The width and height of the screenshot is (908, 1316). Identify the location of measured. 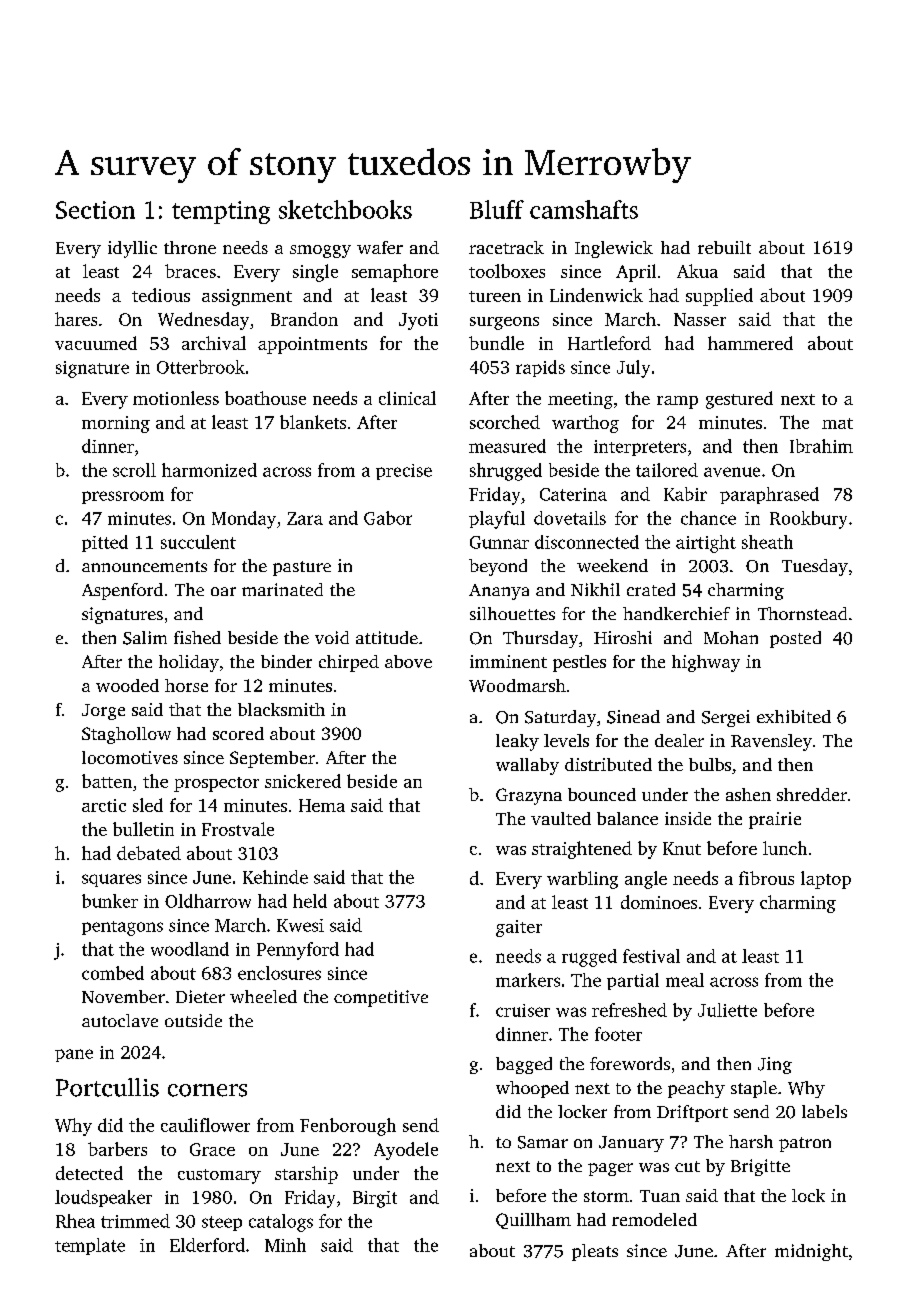
(507, 446).
